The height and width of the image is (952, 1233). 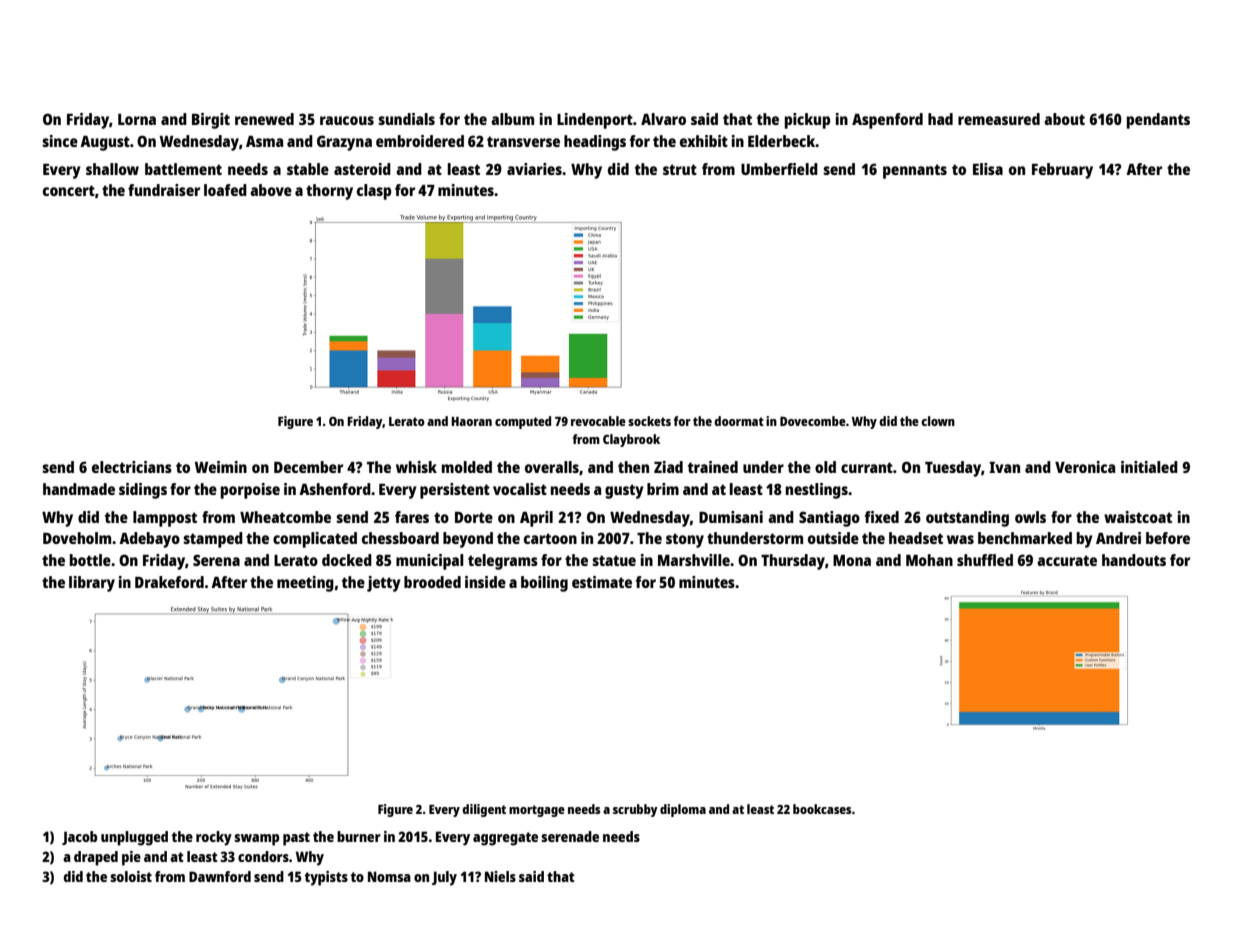 I want to click on shuffled, so click(x=985, y=560).
